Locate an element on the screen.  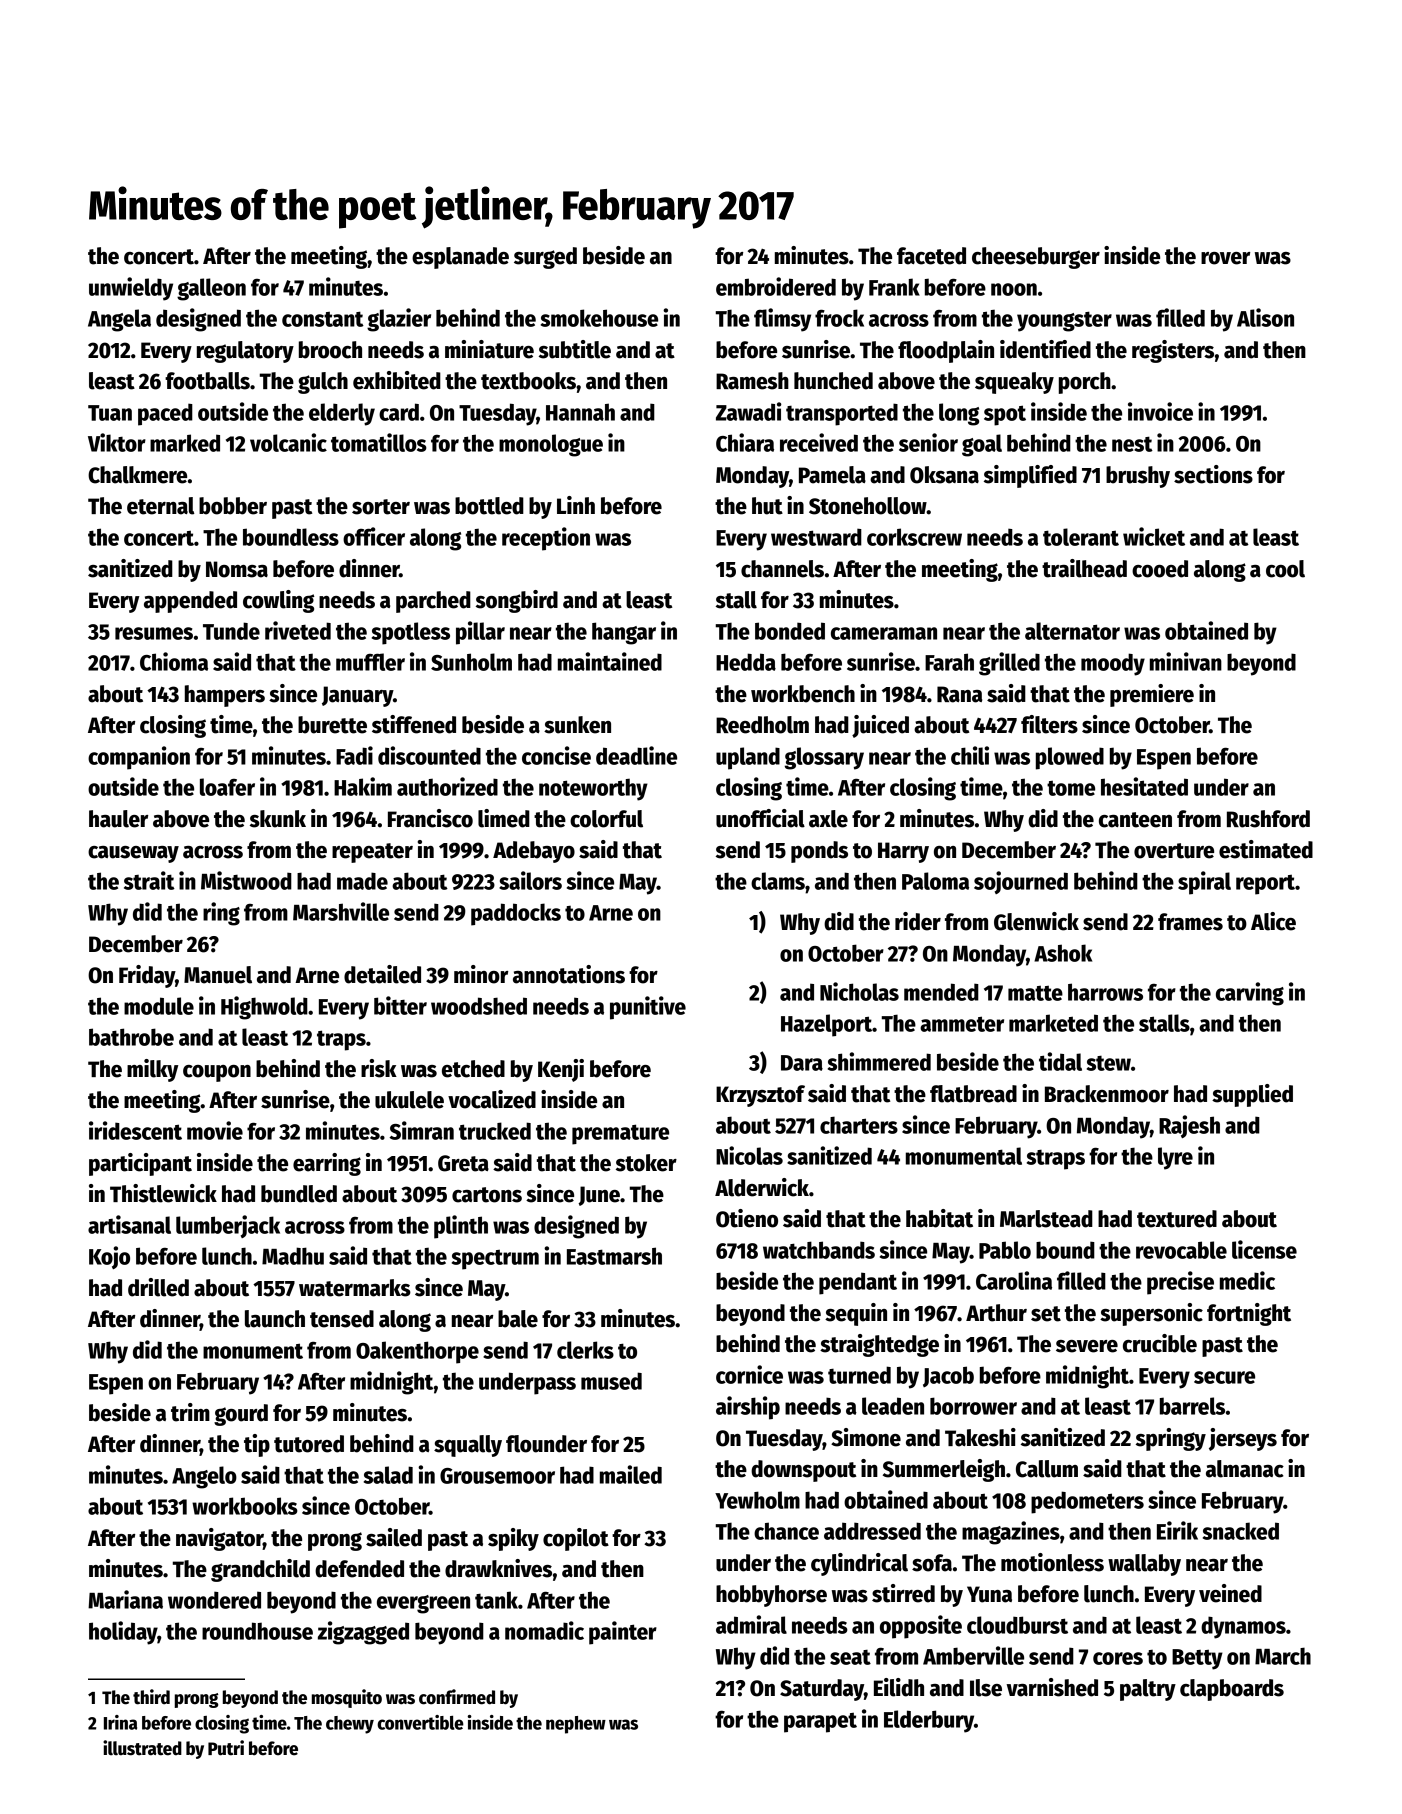
wallaby is located at coordinates (1144, 1565).
